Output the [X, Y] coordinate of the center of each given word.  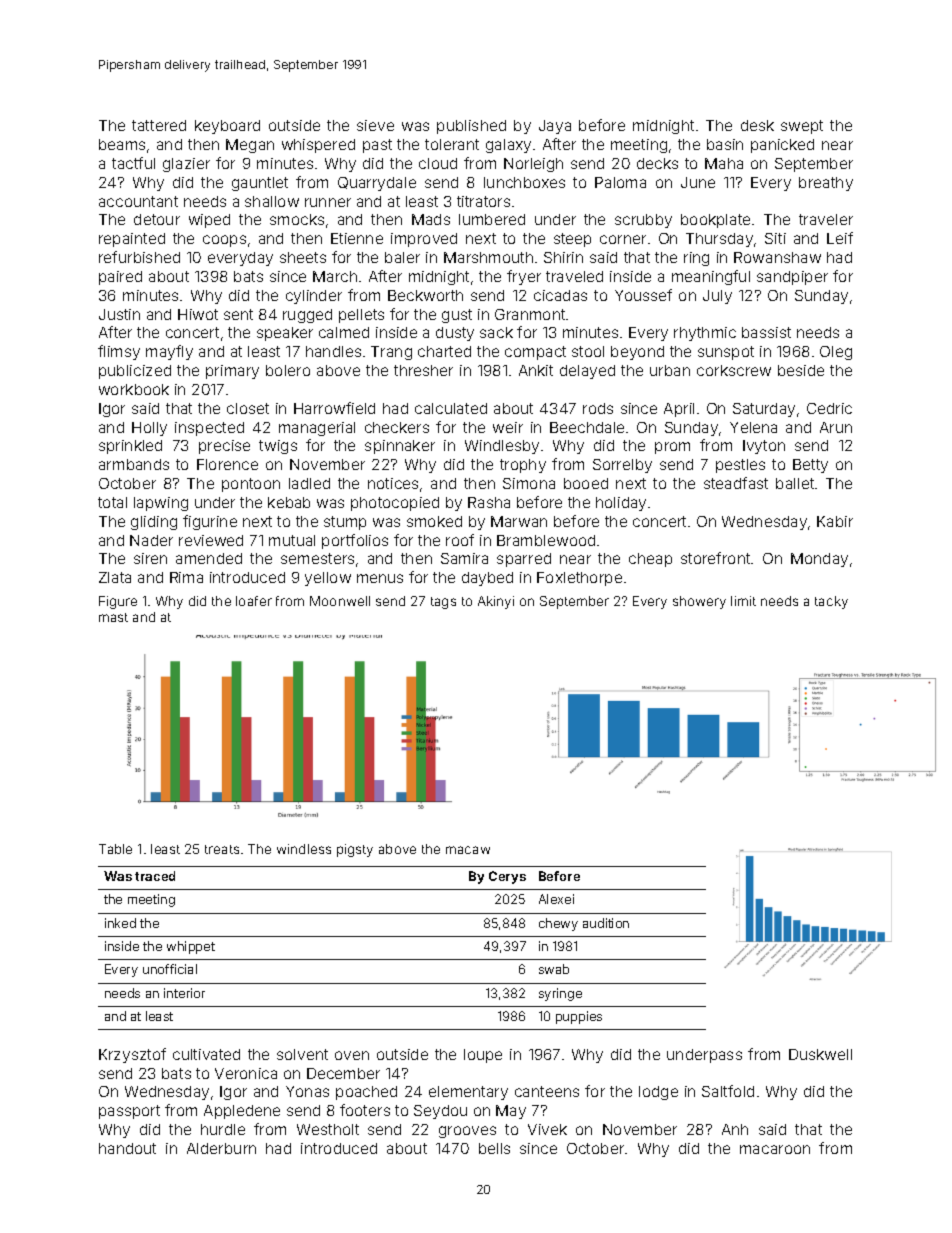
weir [508, 427]
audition [606, 923]
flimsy [119, 352]
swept [802, 127]
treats [222, 849]
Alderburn [221, 1148]
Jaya [555, 127]
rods [598, 408]
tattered [159, 125]
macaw [468, 850]
